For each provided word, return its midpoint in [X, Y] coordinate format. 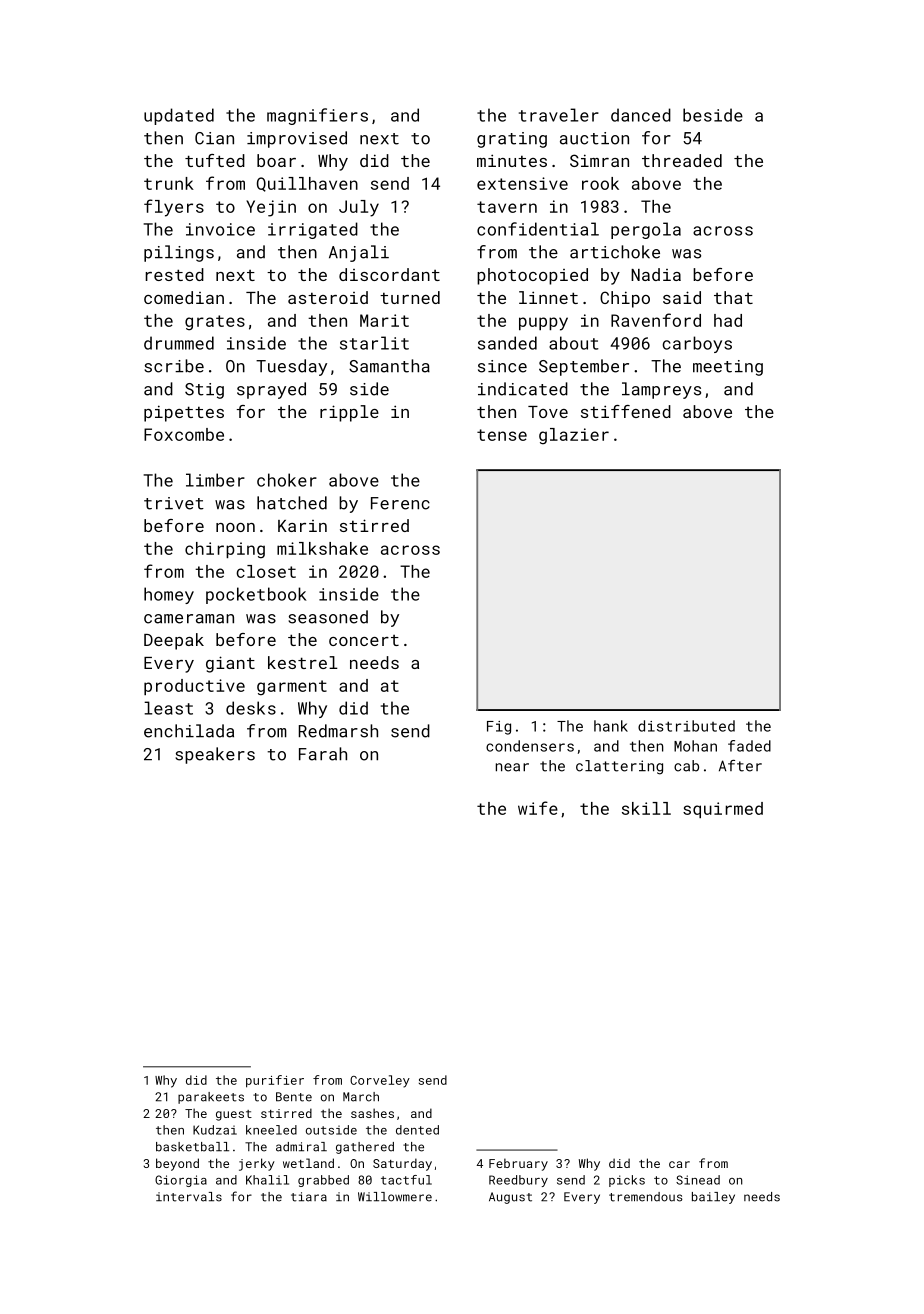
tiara [309, 1197]
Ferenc [400, 503]
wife [538, 808]
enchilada [189, 731]
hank [611, 726]
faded [749, 746]
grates [215, 323]
